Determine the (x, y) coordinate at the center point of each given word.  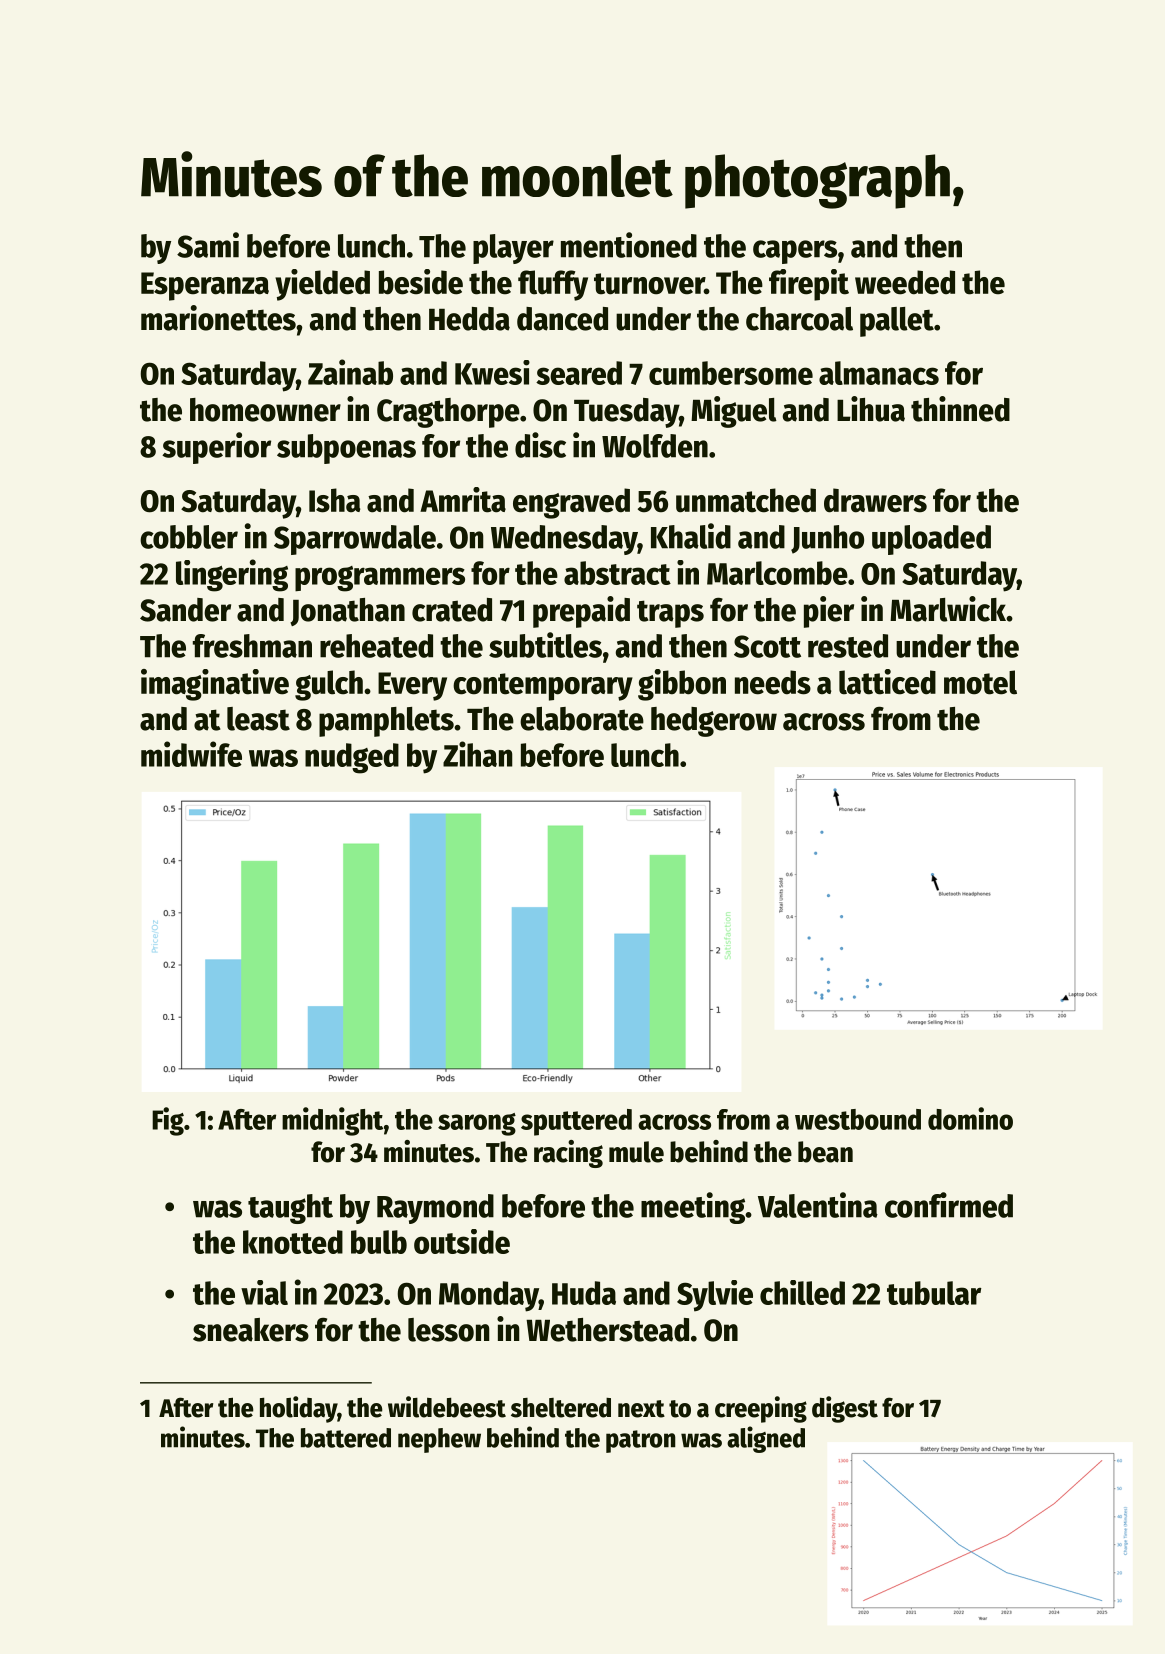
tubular (934, 1293)
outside (462, 1241)
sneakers (251, 1330)
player (513, 249)
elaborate (582, 719)
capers (795, 252)
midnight (332, 1121)
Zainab (350, 372)
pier (829, 612)
